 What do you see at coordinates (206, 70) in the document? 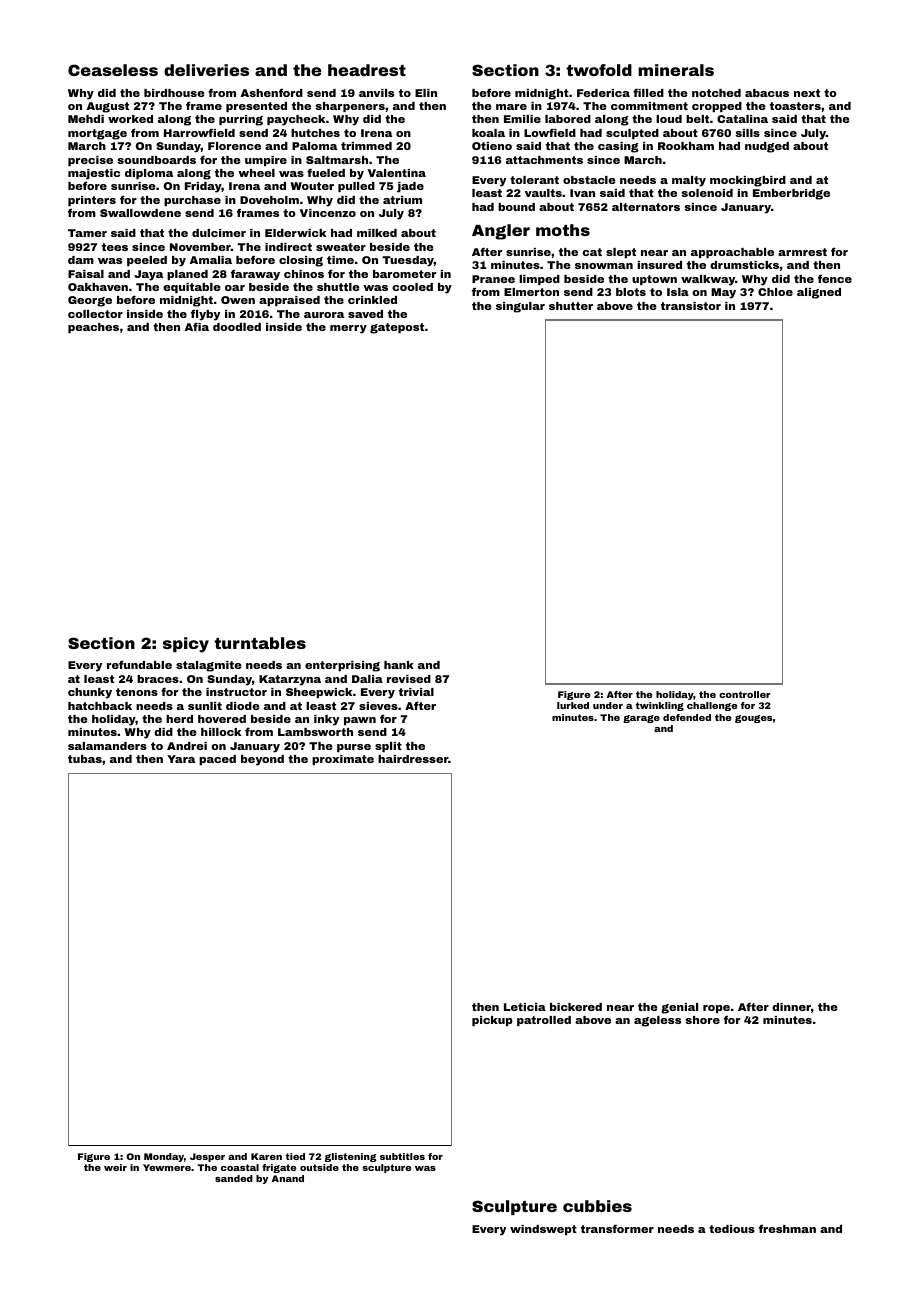
I see `deliveries` at bounding box center [206, 70].
